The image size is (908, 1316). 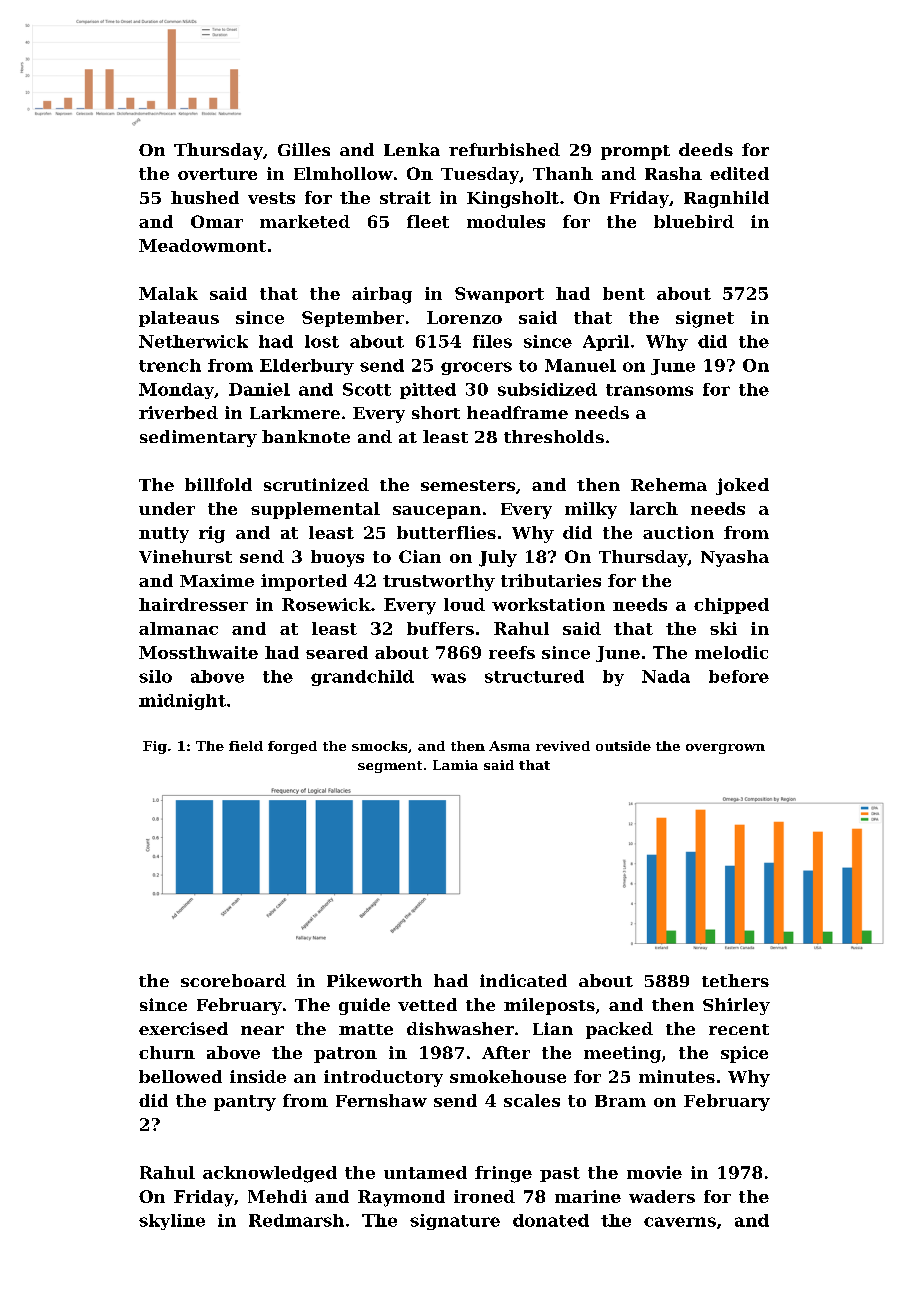 What do you see at coordinates (233, 980) in the image?
I see `scoreboard` at bounding box center [233, 980].
